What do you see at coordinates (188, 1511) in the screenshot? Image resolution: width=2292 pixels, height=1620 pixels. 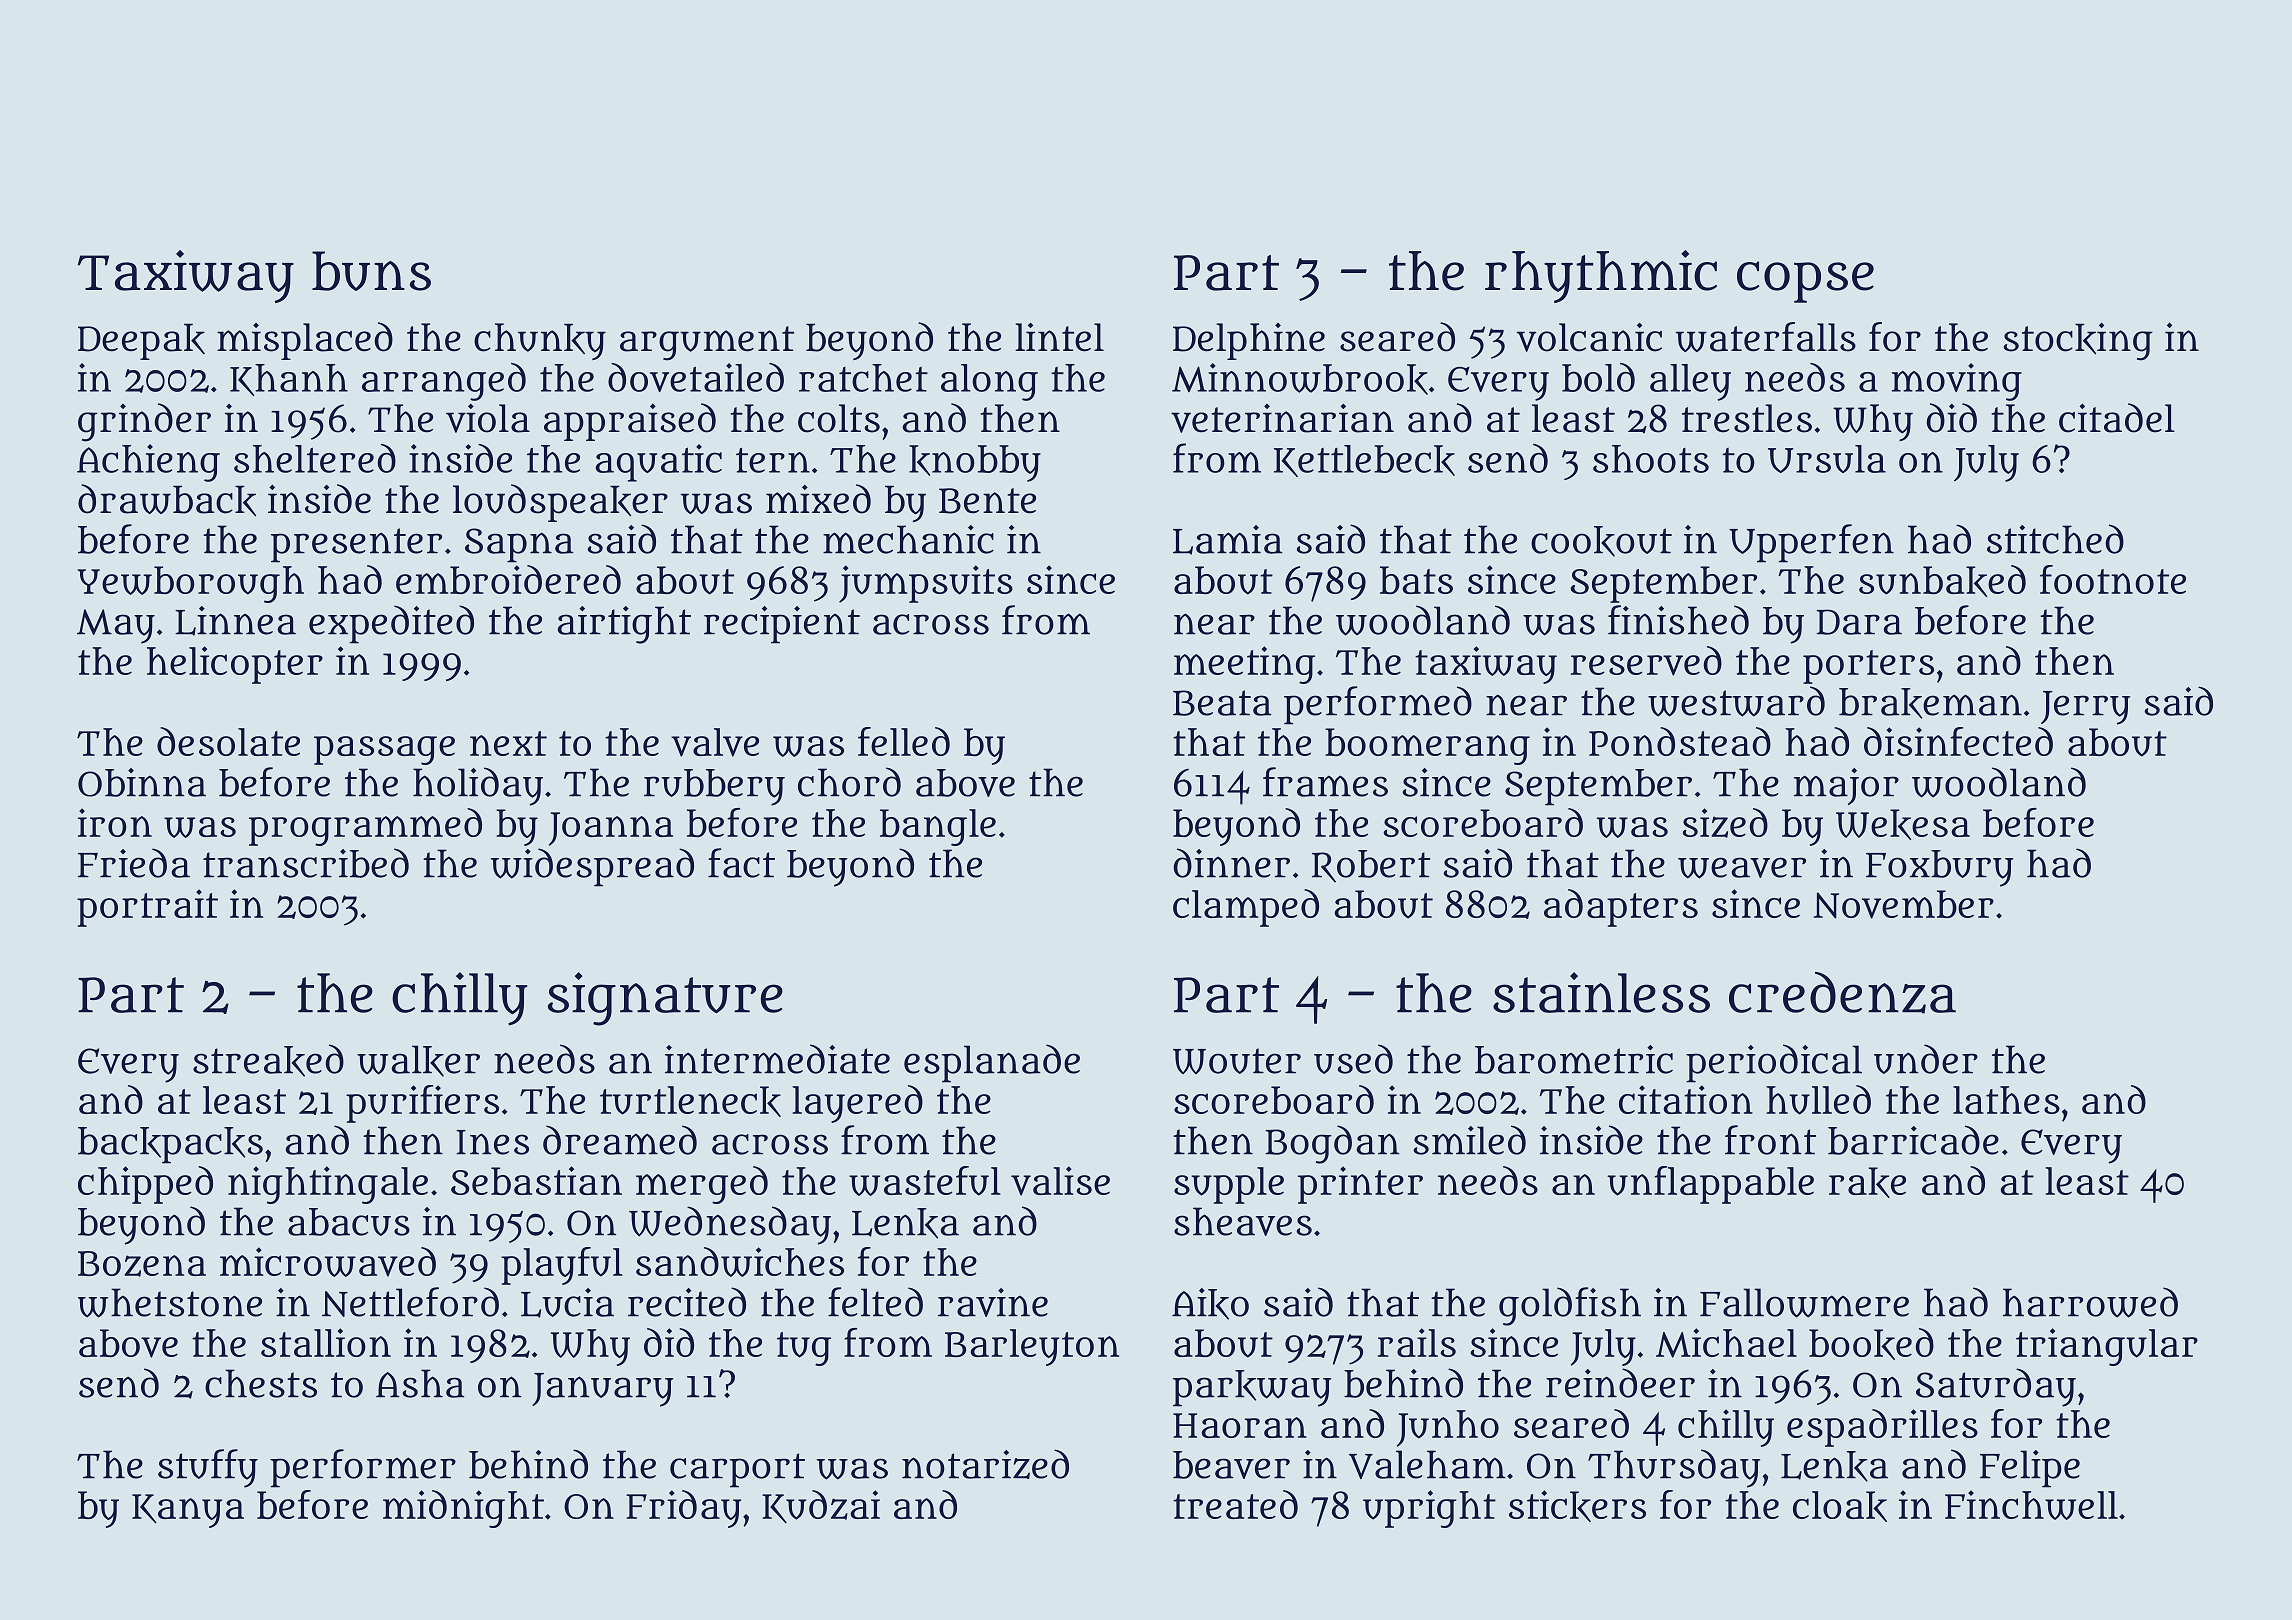 I see `Kanya` at bounding box center [188, 1511].
